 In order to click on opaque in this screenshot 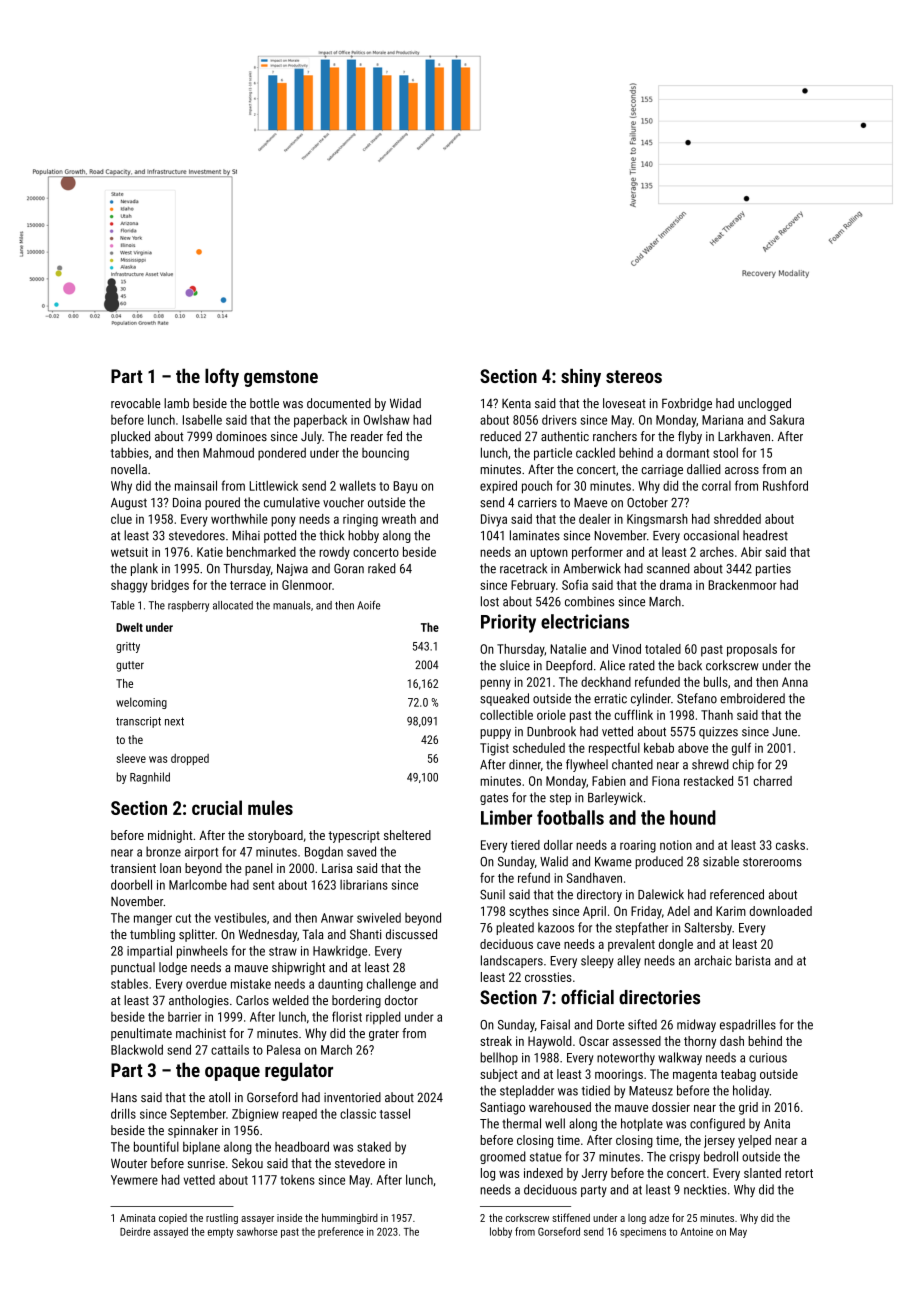, I will do `click(232, 1074)`.
